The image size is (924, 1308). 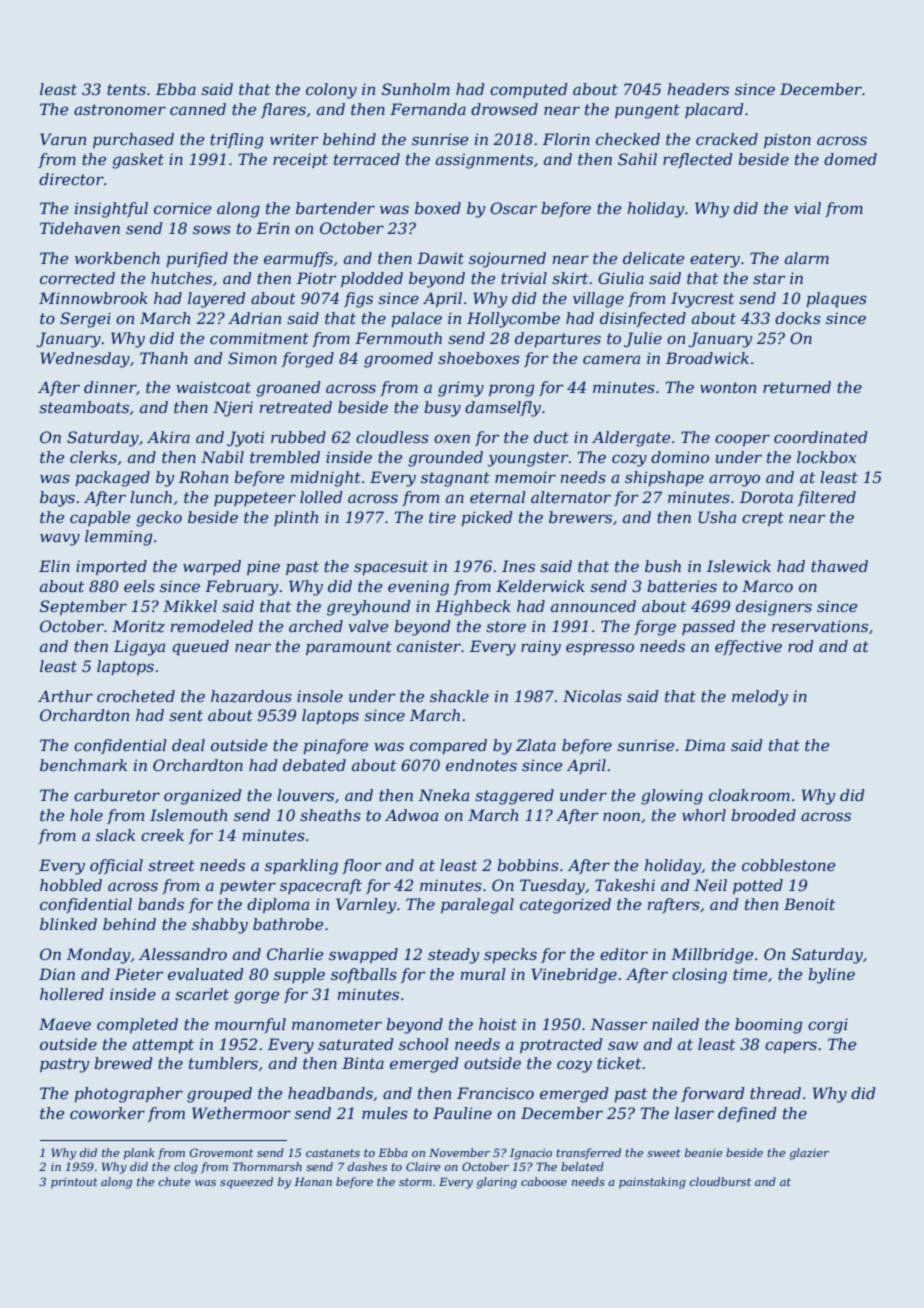 What do you see at coordinates (512, 390) in the screenshot?
I see `prong` at bounding box center [512, 390].
